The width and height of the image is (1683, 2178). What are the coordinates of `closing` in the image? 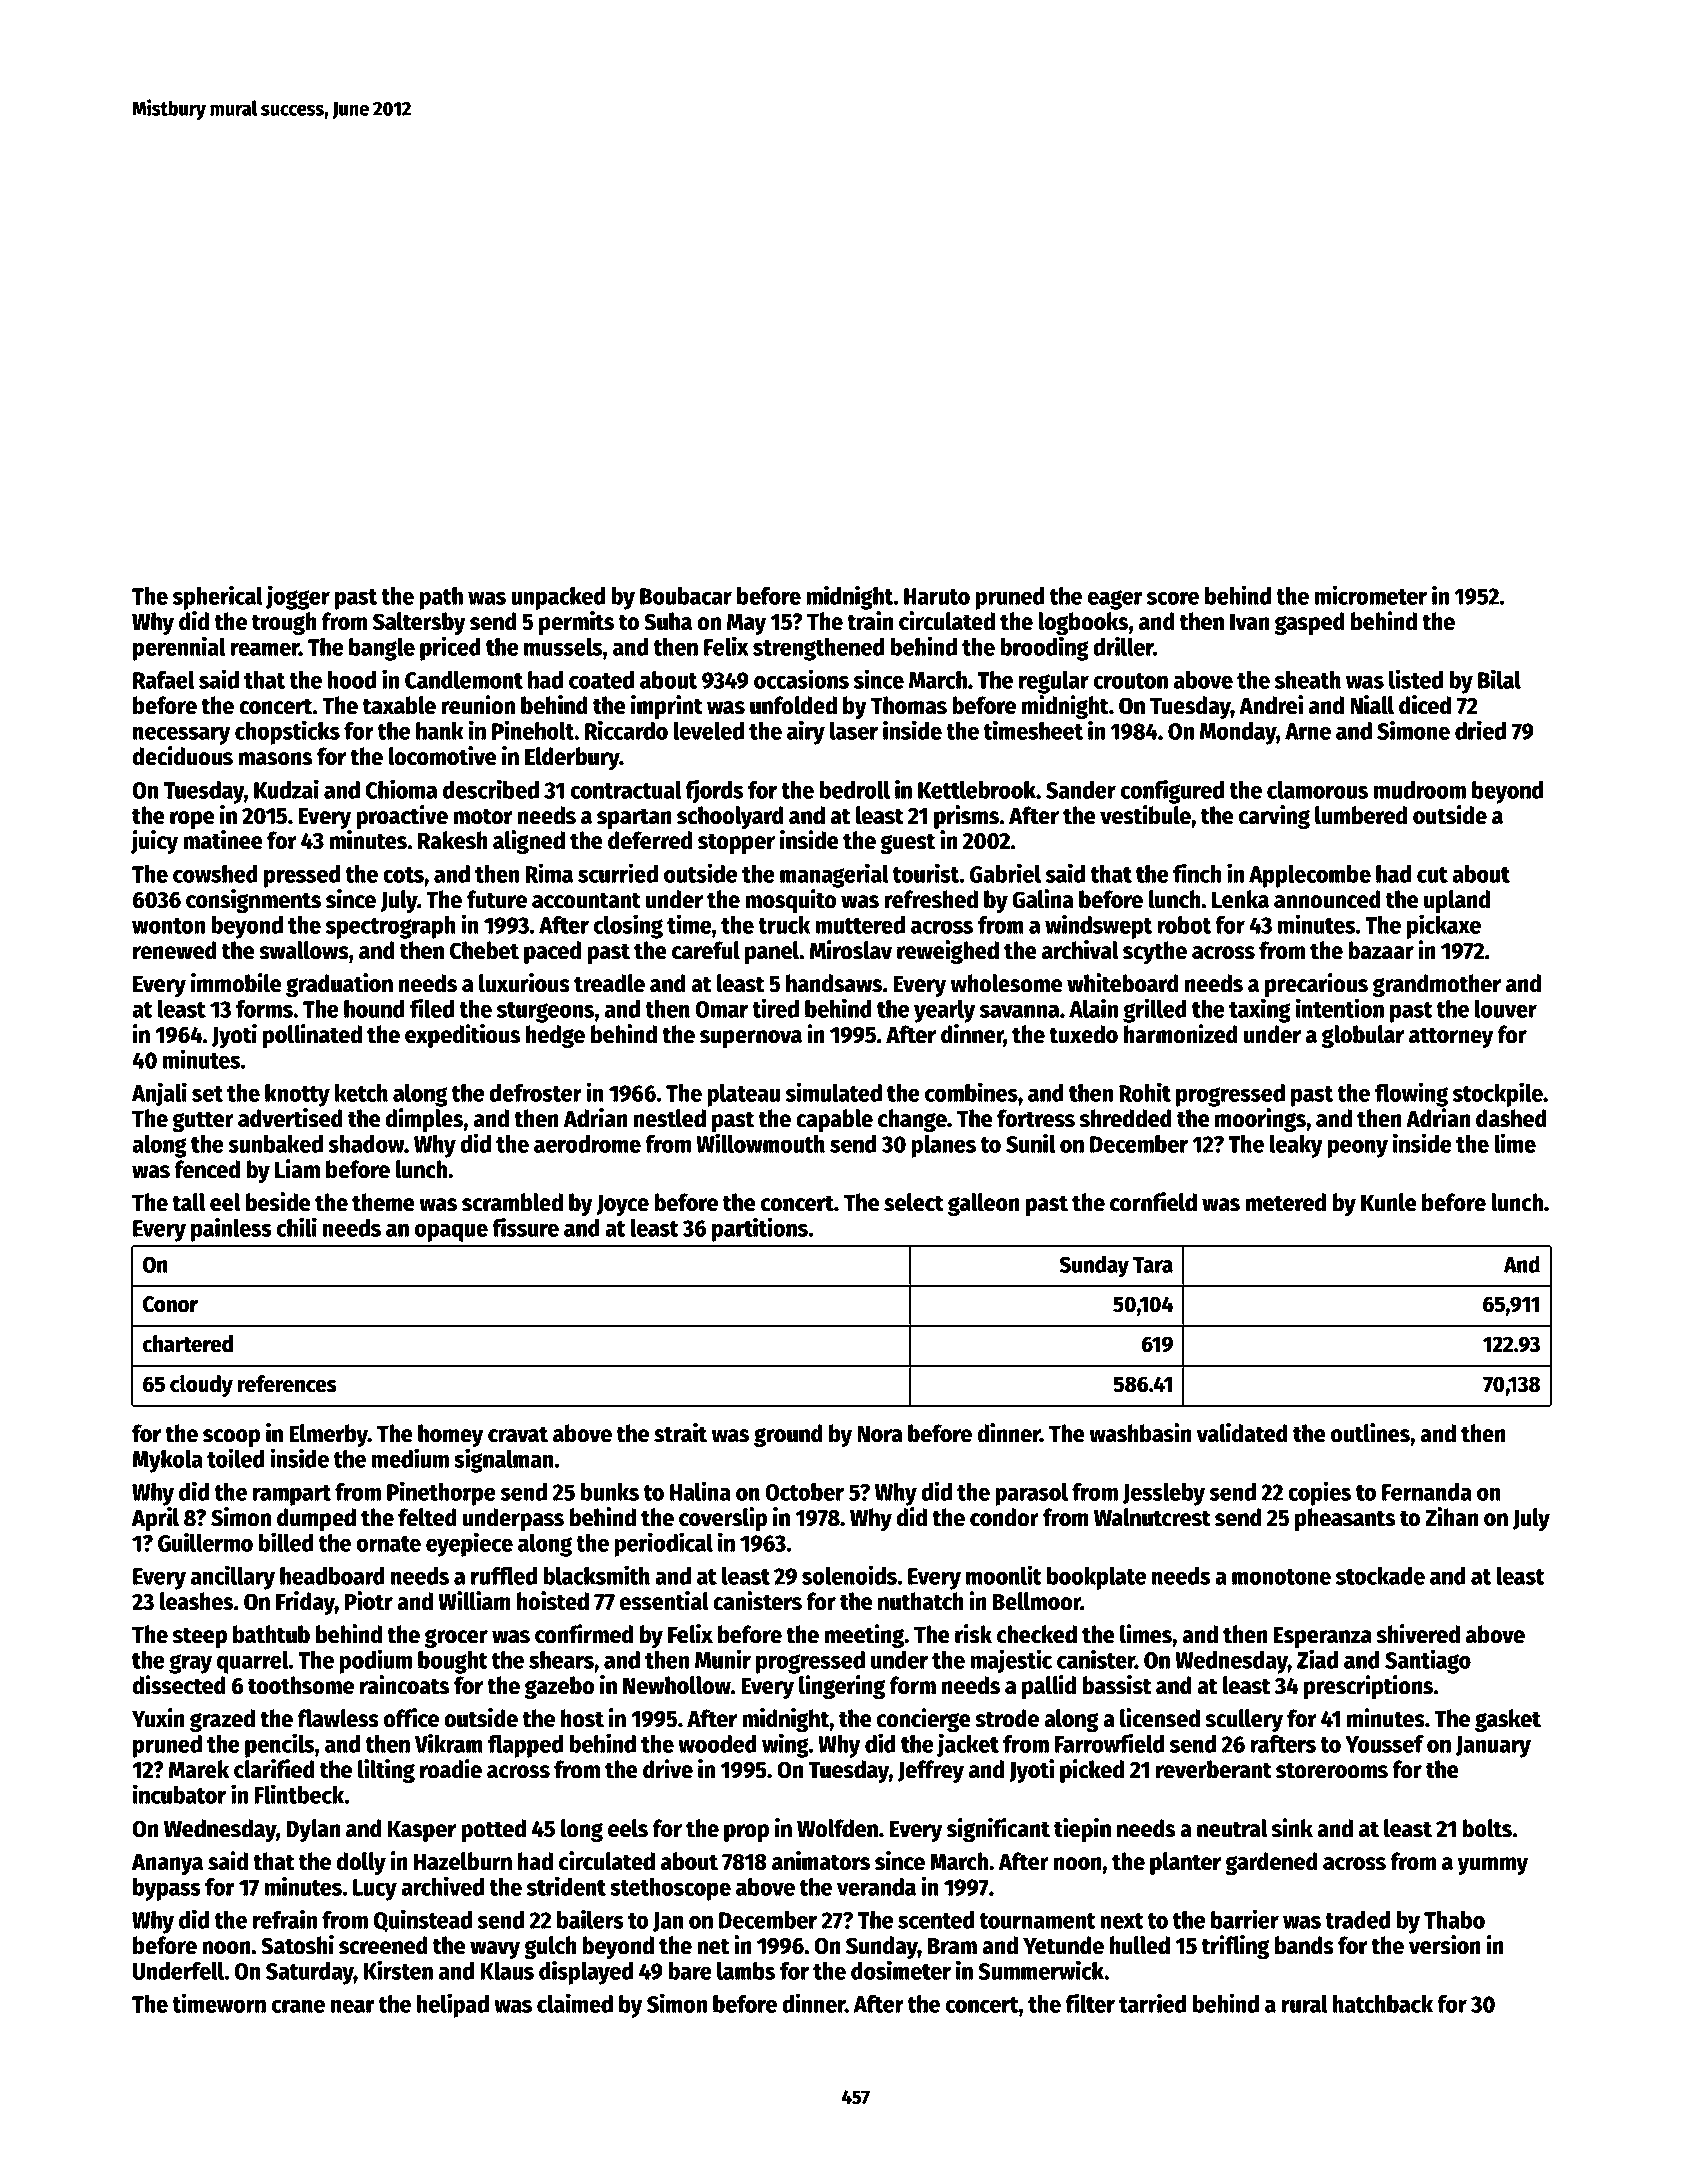 It's located at (628, 926).
